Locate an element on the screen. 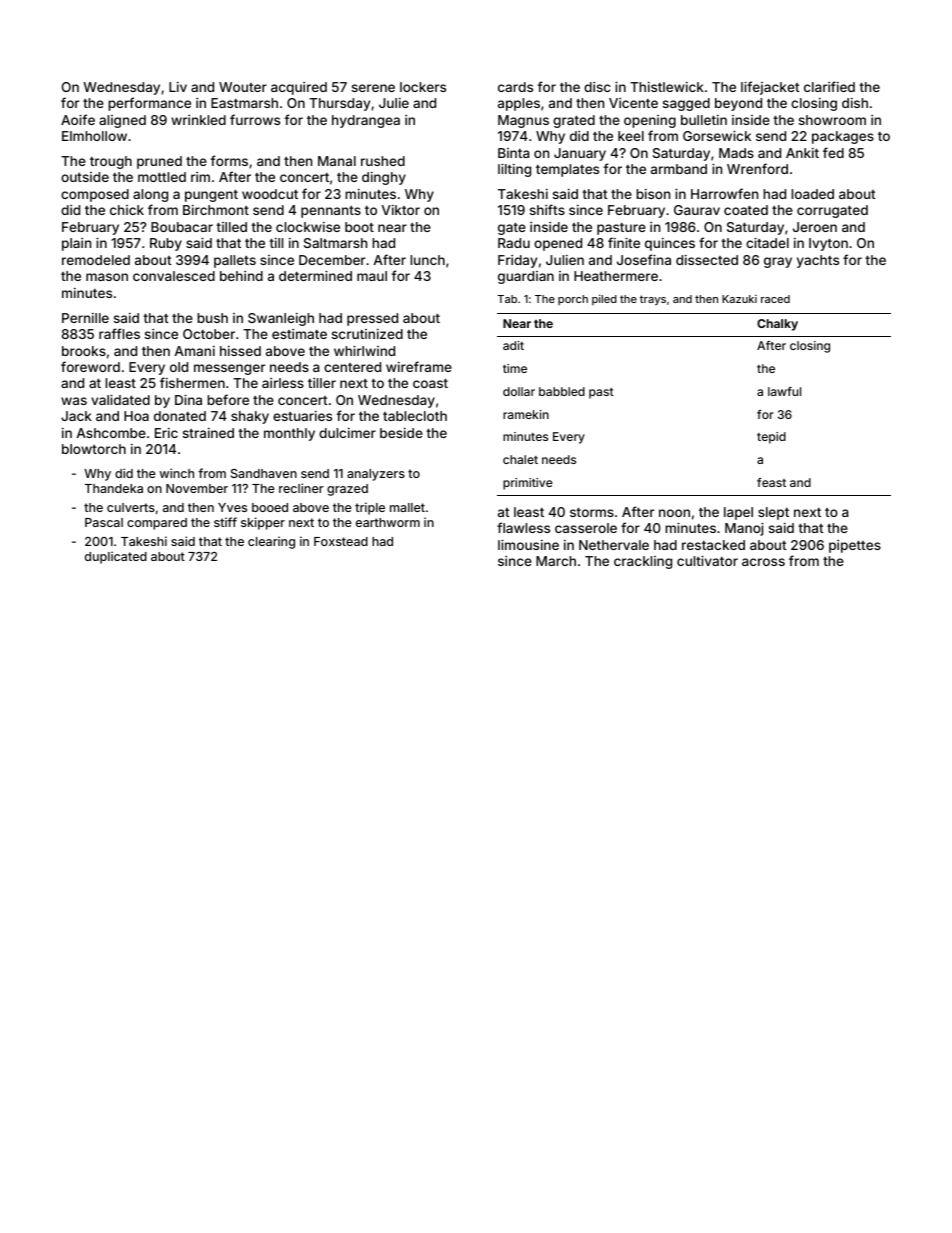  Ivyton is located at coordinates (828, 244).
